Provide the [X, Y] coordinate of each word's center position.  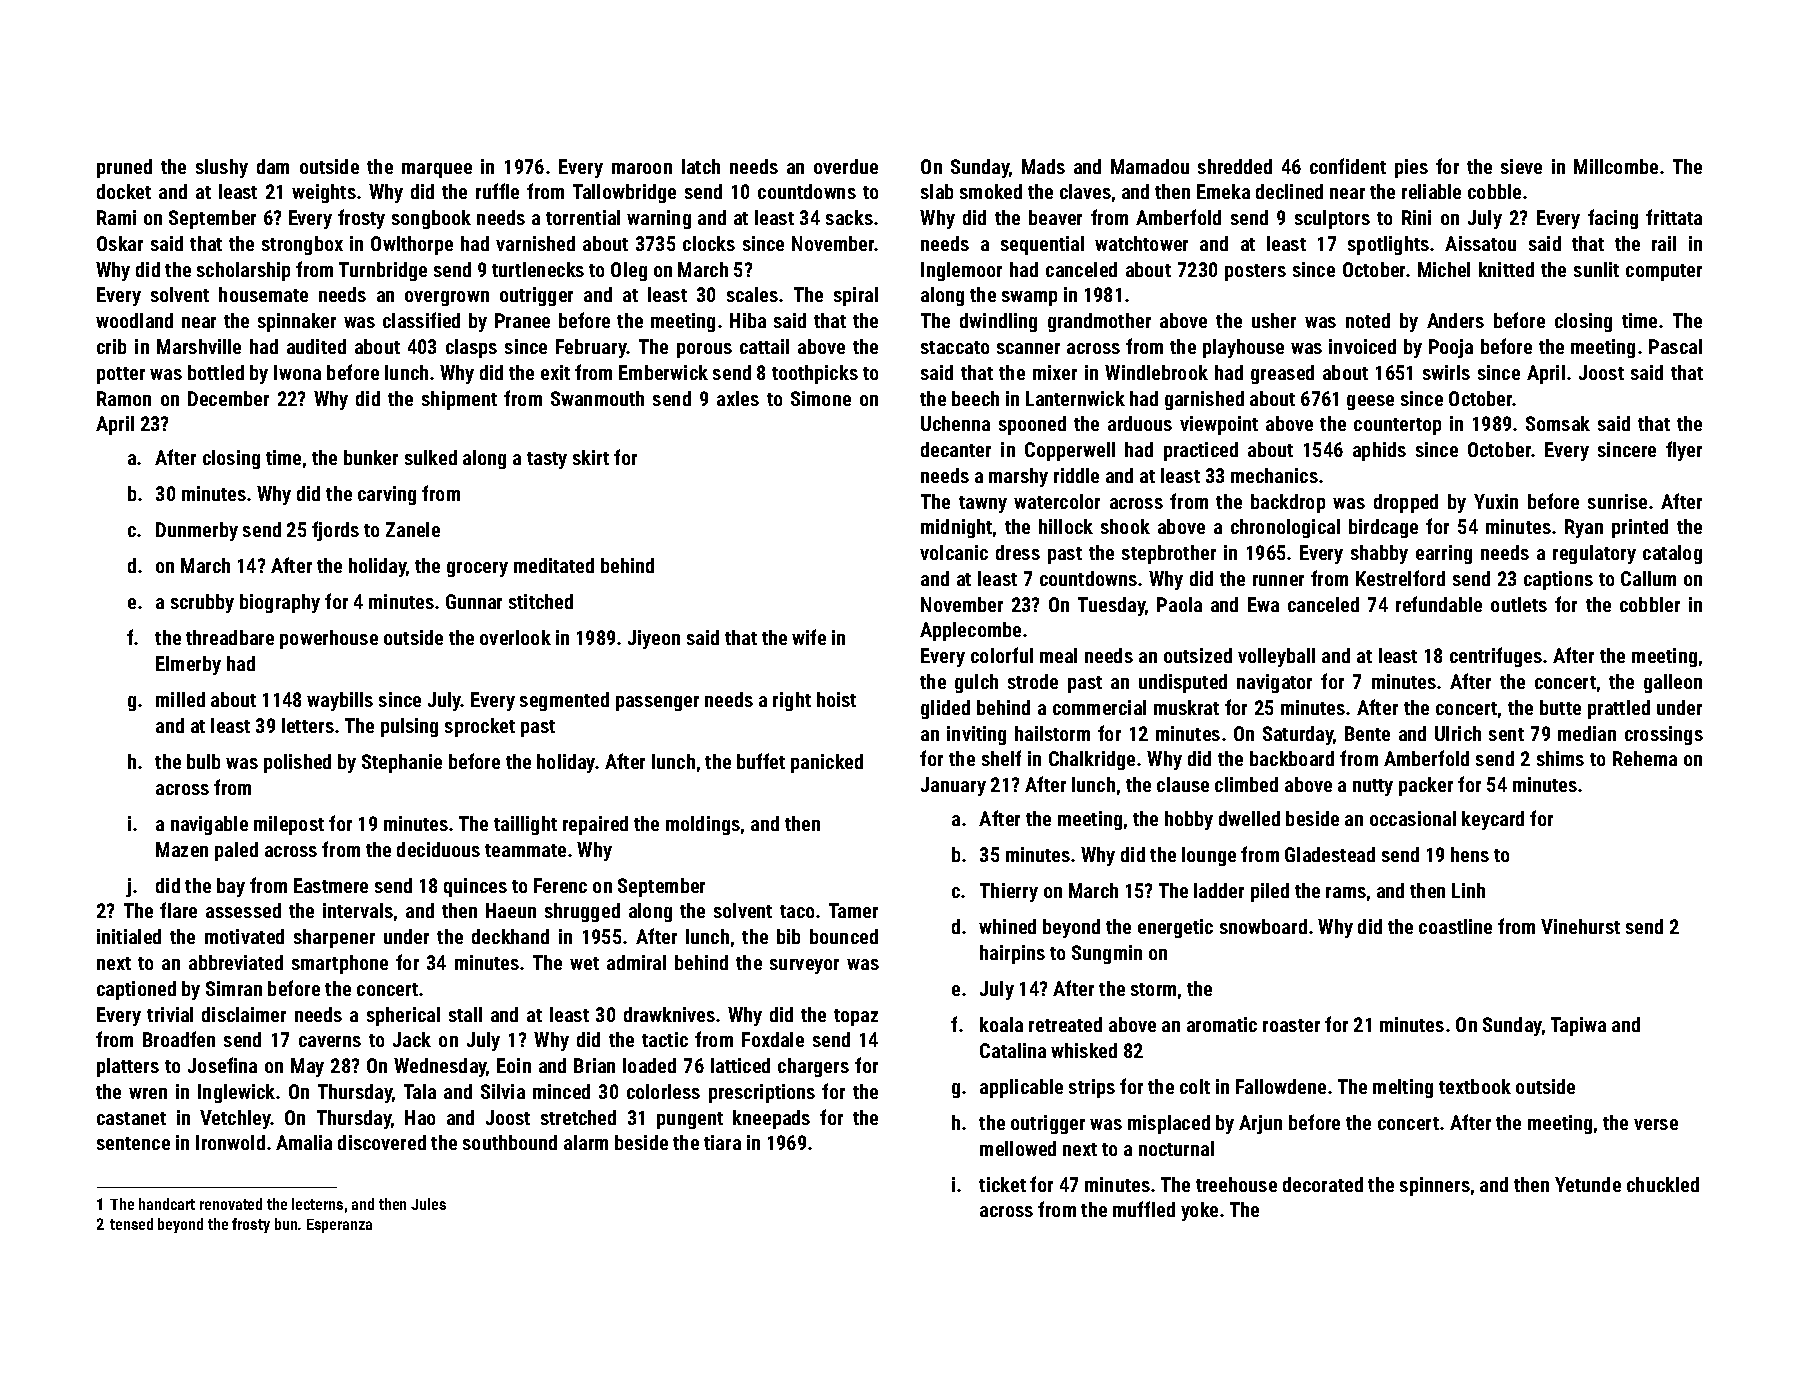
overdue [846, 166]
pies [1411, 168]
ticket [1002, 1184]
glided [945, 709]
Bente [1367, 733]
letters [308, 725]
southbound [510, 1142]
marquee [437, 170]
